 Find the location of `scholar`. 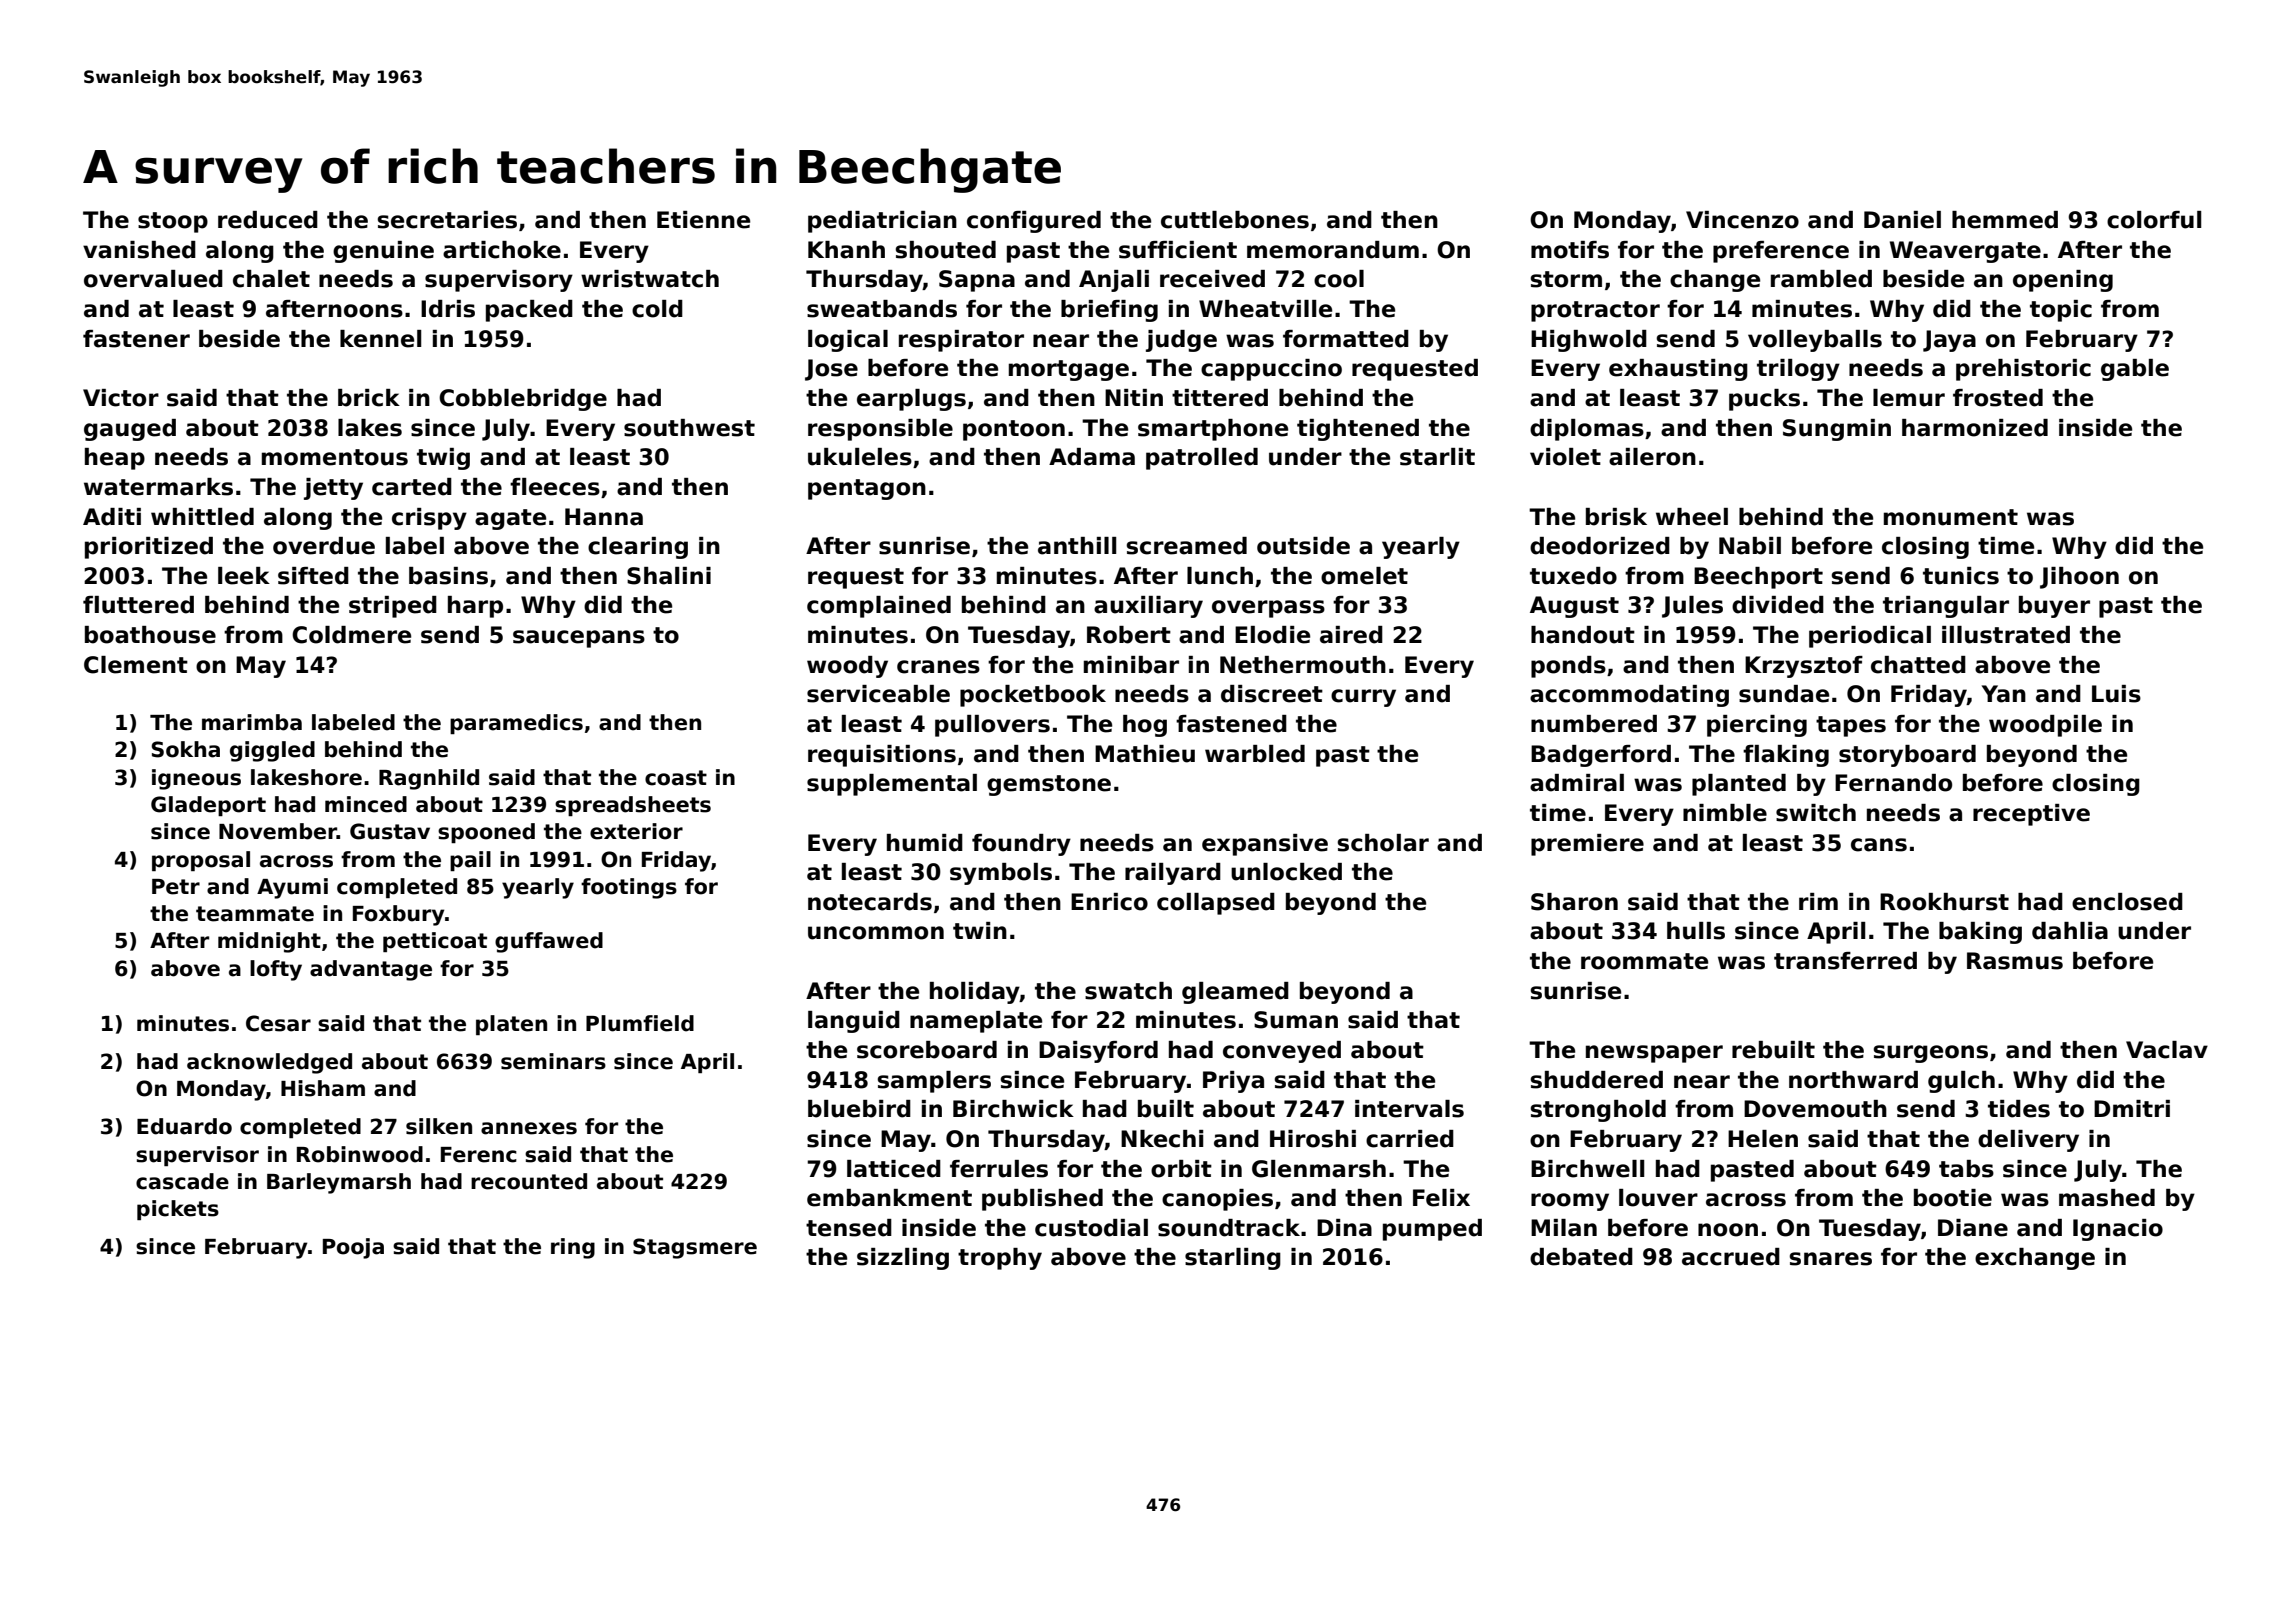

scholar is located at coordinates (1383, 843).
